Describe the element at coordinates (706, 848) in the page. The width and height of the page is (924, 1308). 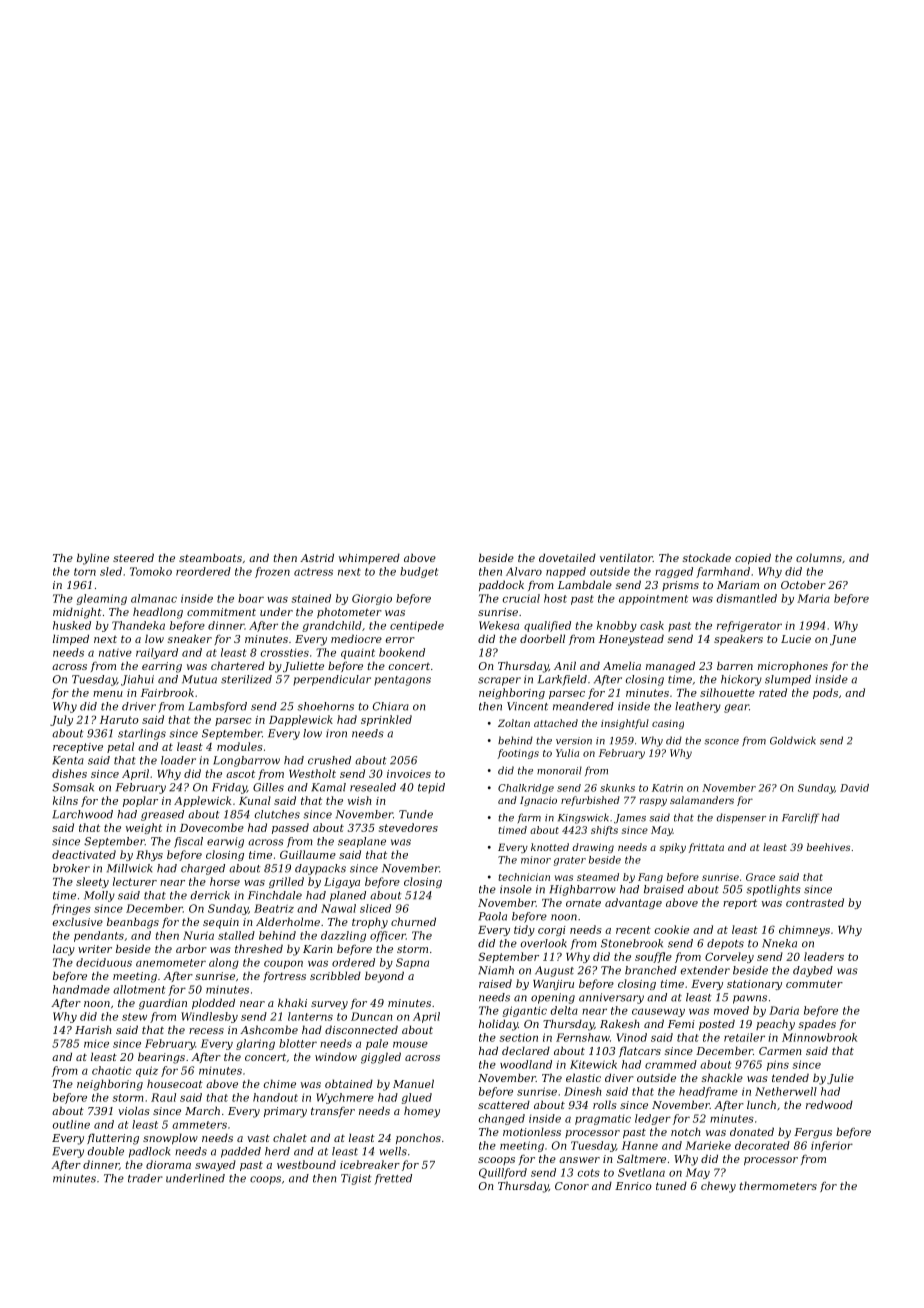
I see `frittata` at that location.
